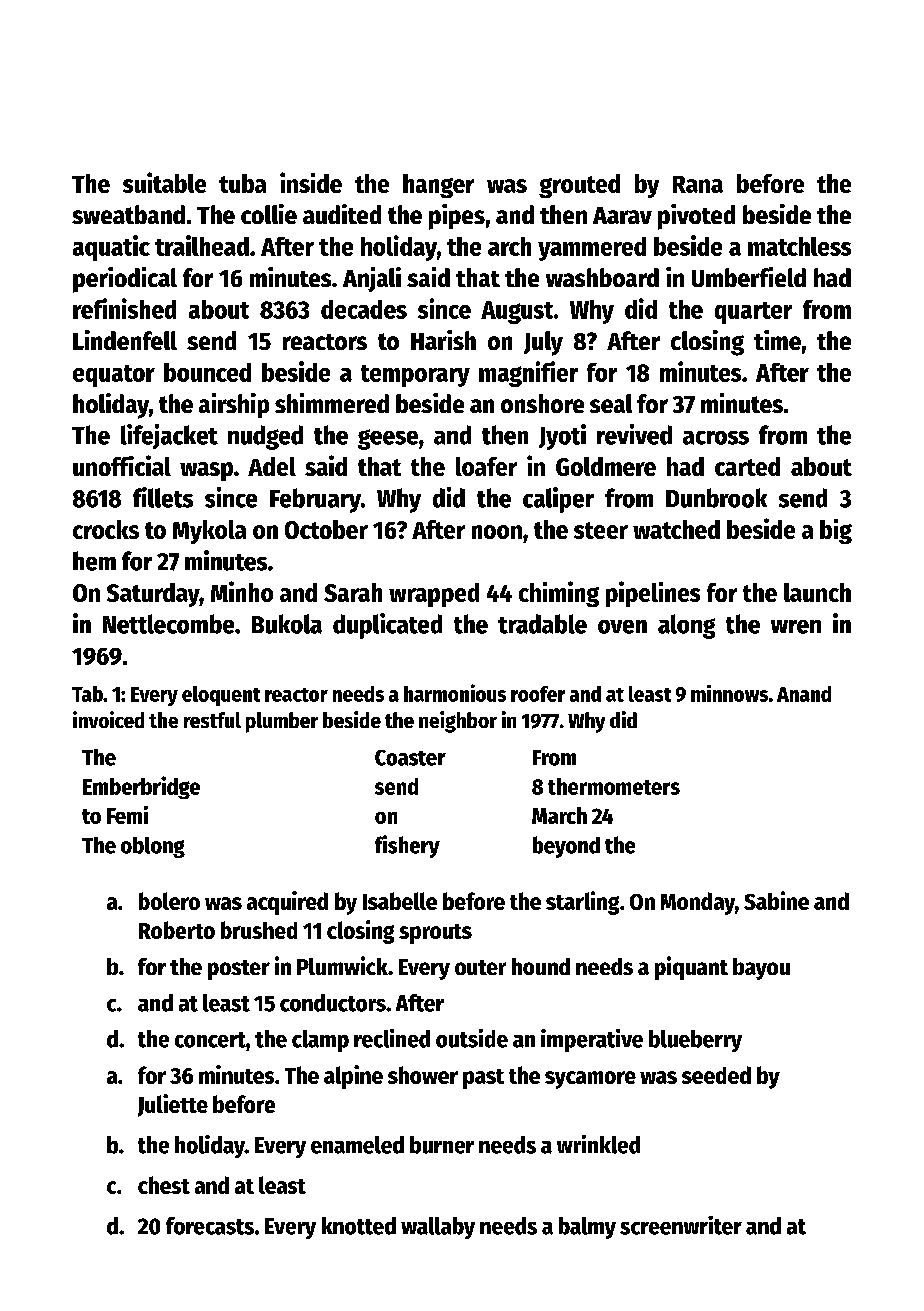 This page has width=924, height=1311. Describe the element at coordinates (486, 466) in the page. I see `loafer` at that location.
